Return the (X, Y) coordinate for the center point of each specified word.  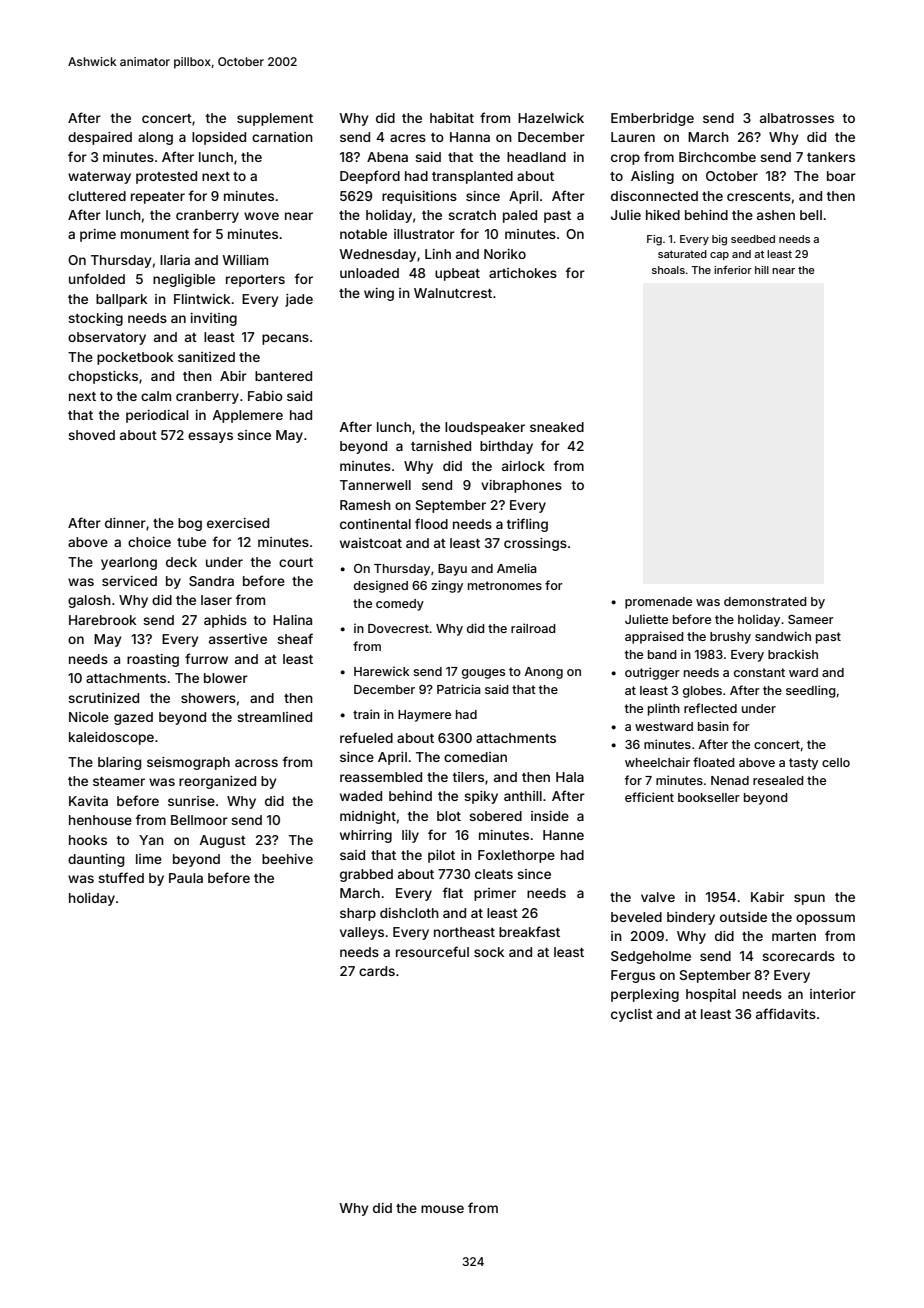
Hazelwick (551, 118)
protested (166, 177)
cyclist (632, 1015)
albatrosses (797, 118)
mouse (442, 1209)
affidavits (786, 1013)
